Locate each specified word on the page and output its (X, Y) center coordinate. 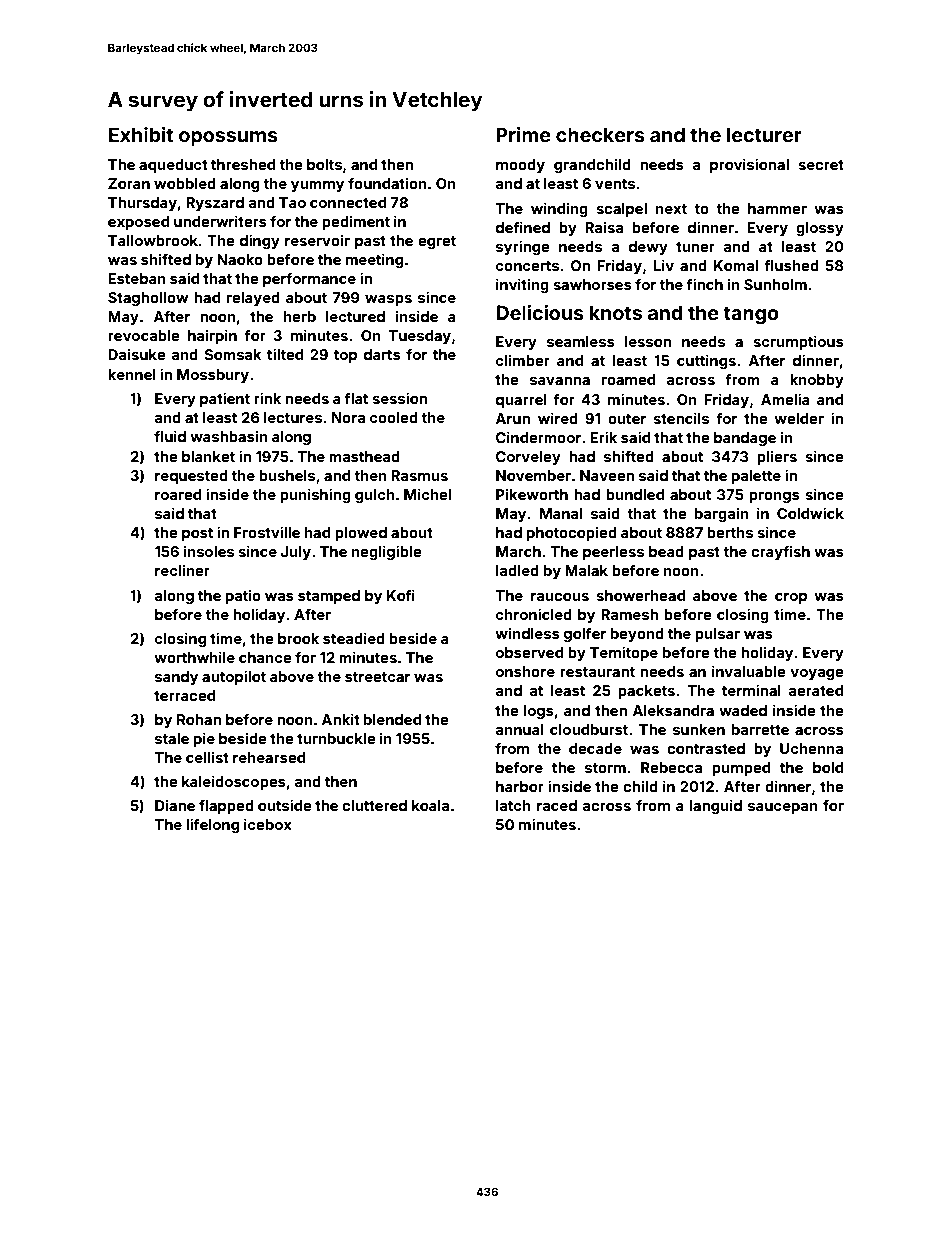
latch (513, 805)
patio (243, 597)
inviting (522, 285)
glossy (820, 229)
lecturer (764, 134)
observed (529, 652)
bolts (324, 164)
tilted (285, 354)
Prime (523, 134)
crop (791, 598)
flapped (226, 806)
